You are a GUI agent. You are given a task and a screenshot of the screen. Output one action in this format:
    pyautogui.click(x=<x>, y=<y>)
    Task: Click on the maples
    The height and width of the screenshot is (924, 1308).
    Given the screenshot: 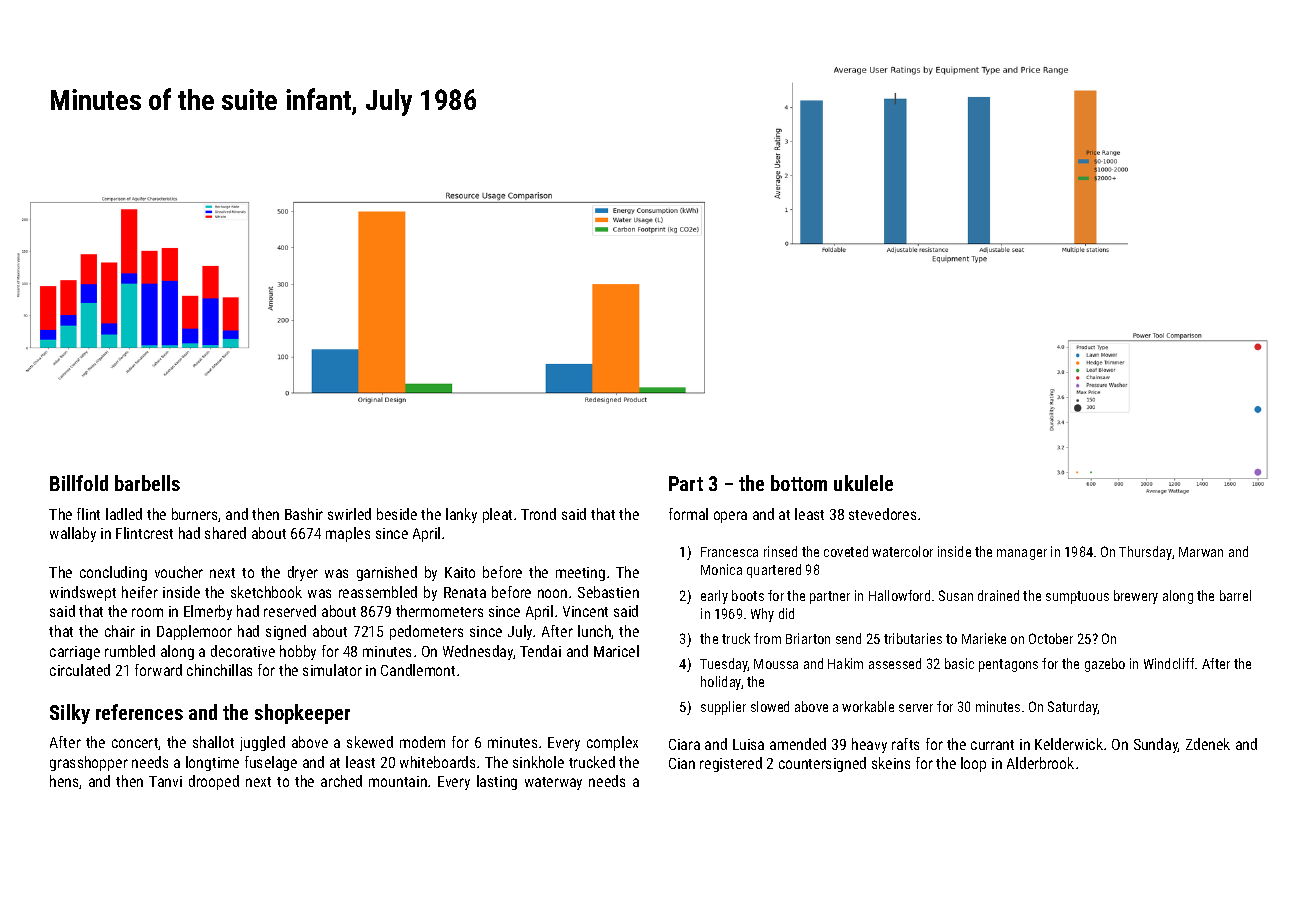 What is the action you would take?
    pyautogui.click(x=348, y=534)
